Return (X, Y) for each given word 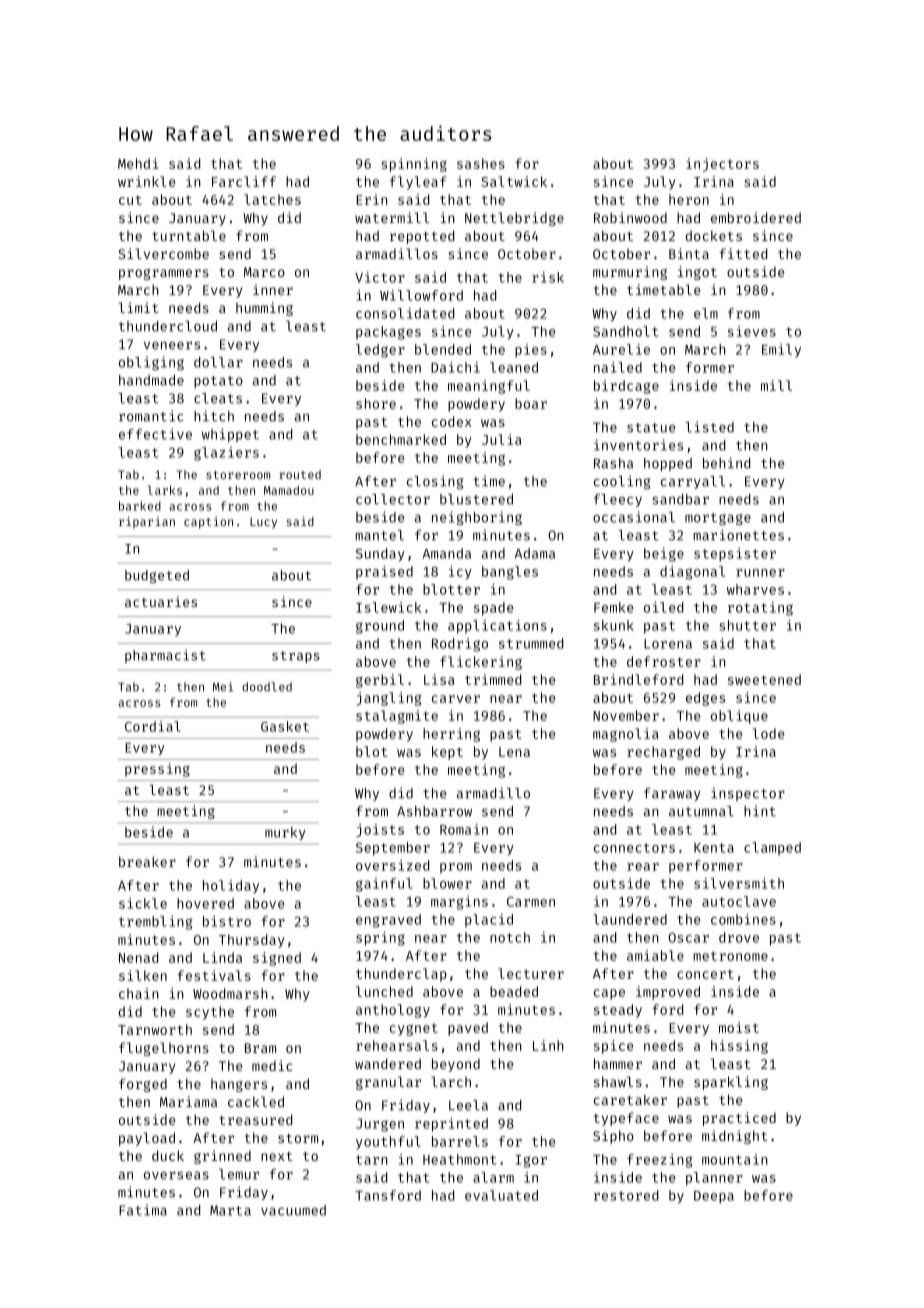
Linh (548, 1045)
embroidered (756, 217)
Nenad (138, 957)
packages (388, 333)
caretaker (630, 1099)
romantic (151, 416)
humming (264, 309)
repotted (422, 237)
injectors (722, 165)
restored (626, 1195)
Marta (230, 1210)
